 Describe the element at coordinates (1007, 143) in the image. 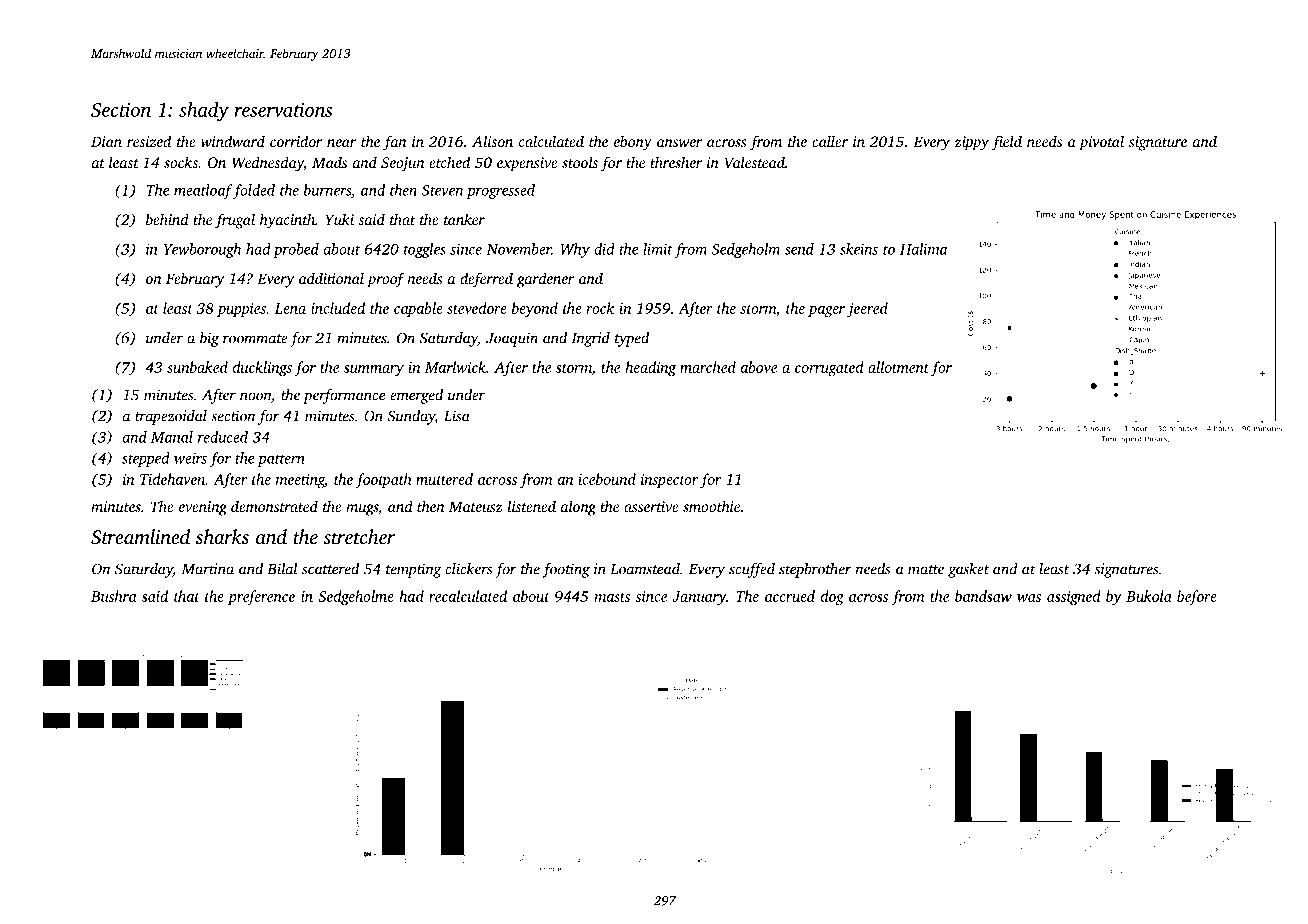

I see `field` at that location.
